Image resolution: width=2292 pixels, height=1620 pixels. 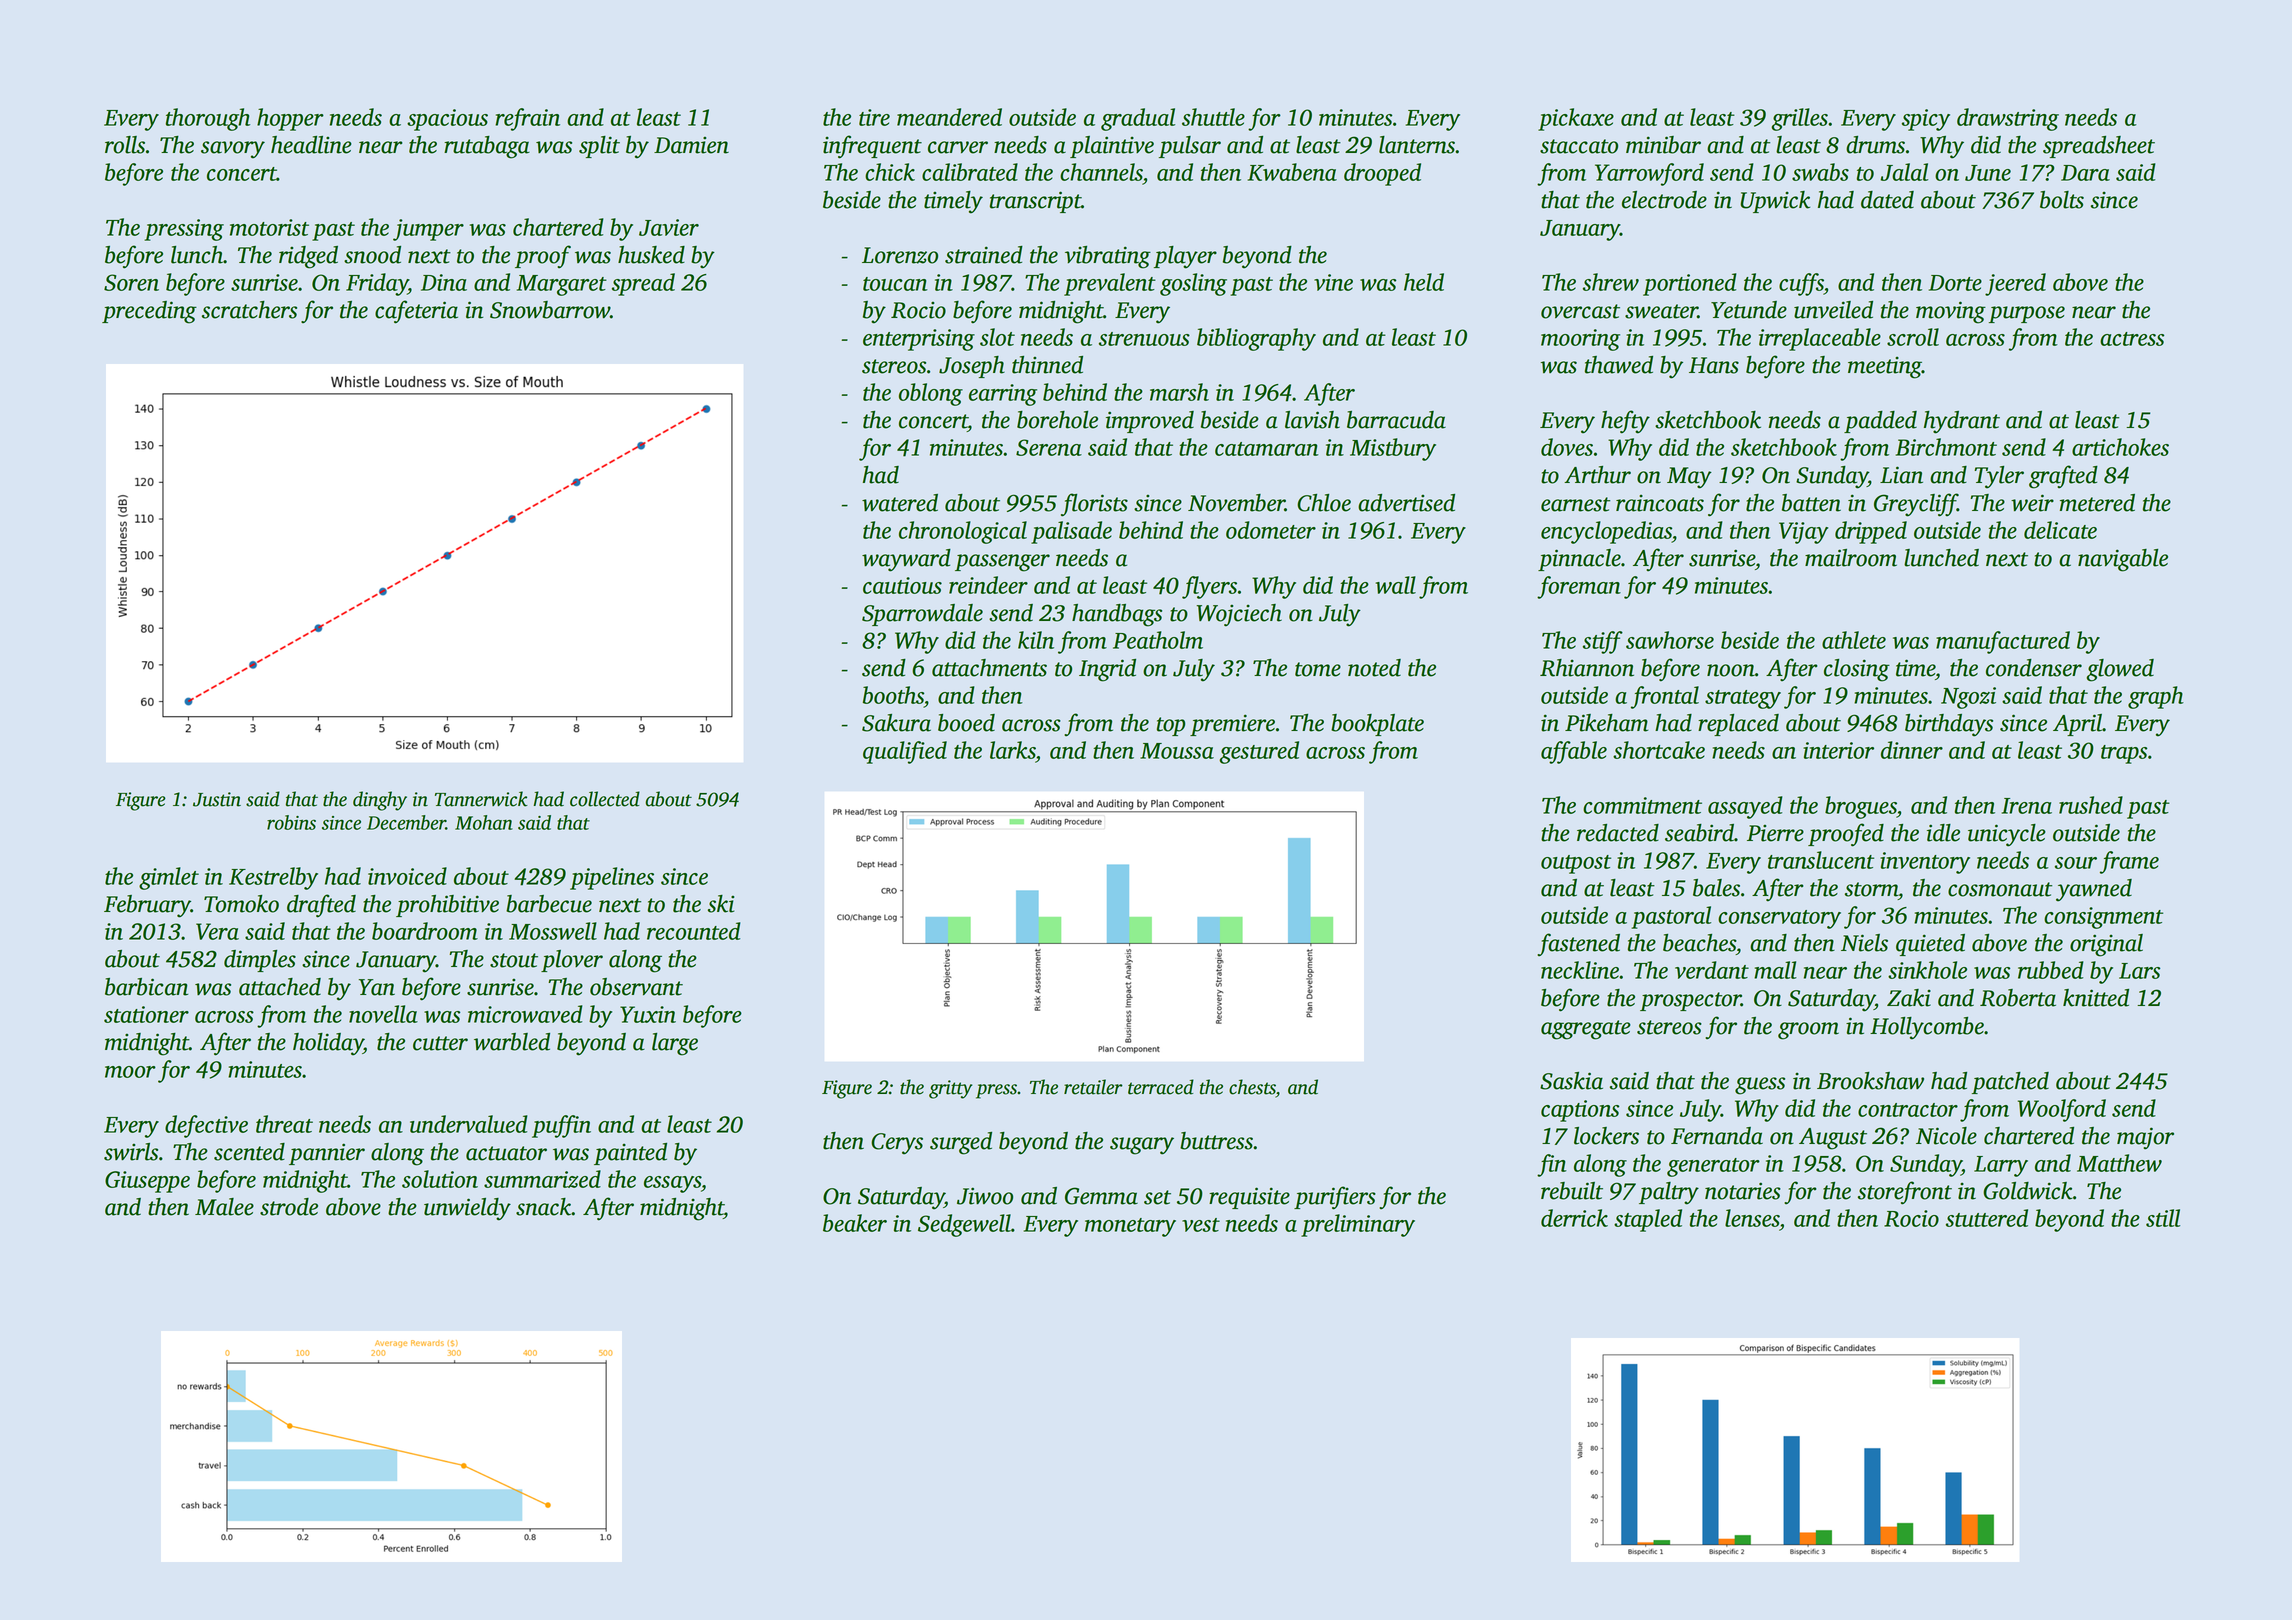 What do you see at coordinates (1093, 1087) in the image?
I see `retailer` at bounding box center [1093, 1087].
